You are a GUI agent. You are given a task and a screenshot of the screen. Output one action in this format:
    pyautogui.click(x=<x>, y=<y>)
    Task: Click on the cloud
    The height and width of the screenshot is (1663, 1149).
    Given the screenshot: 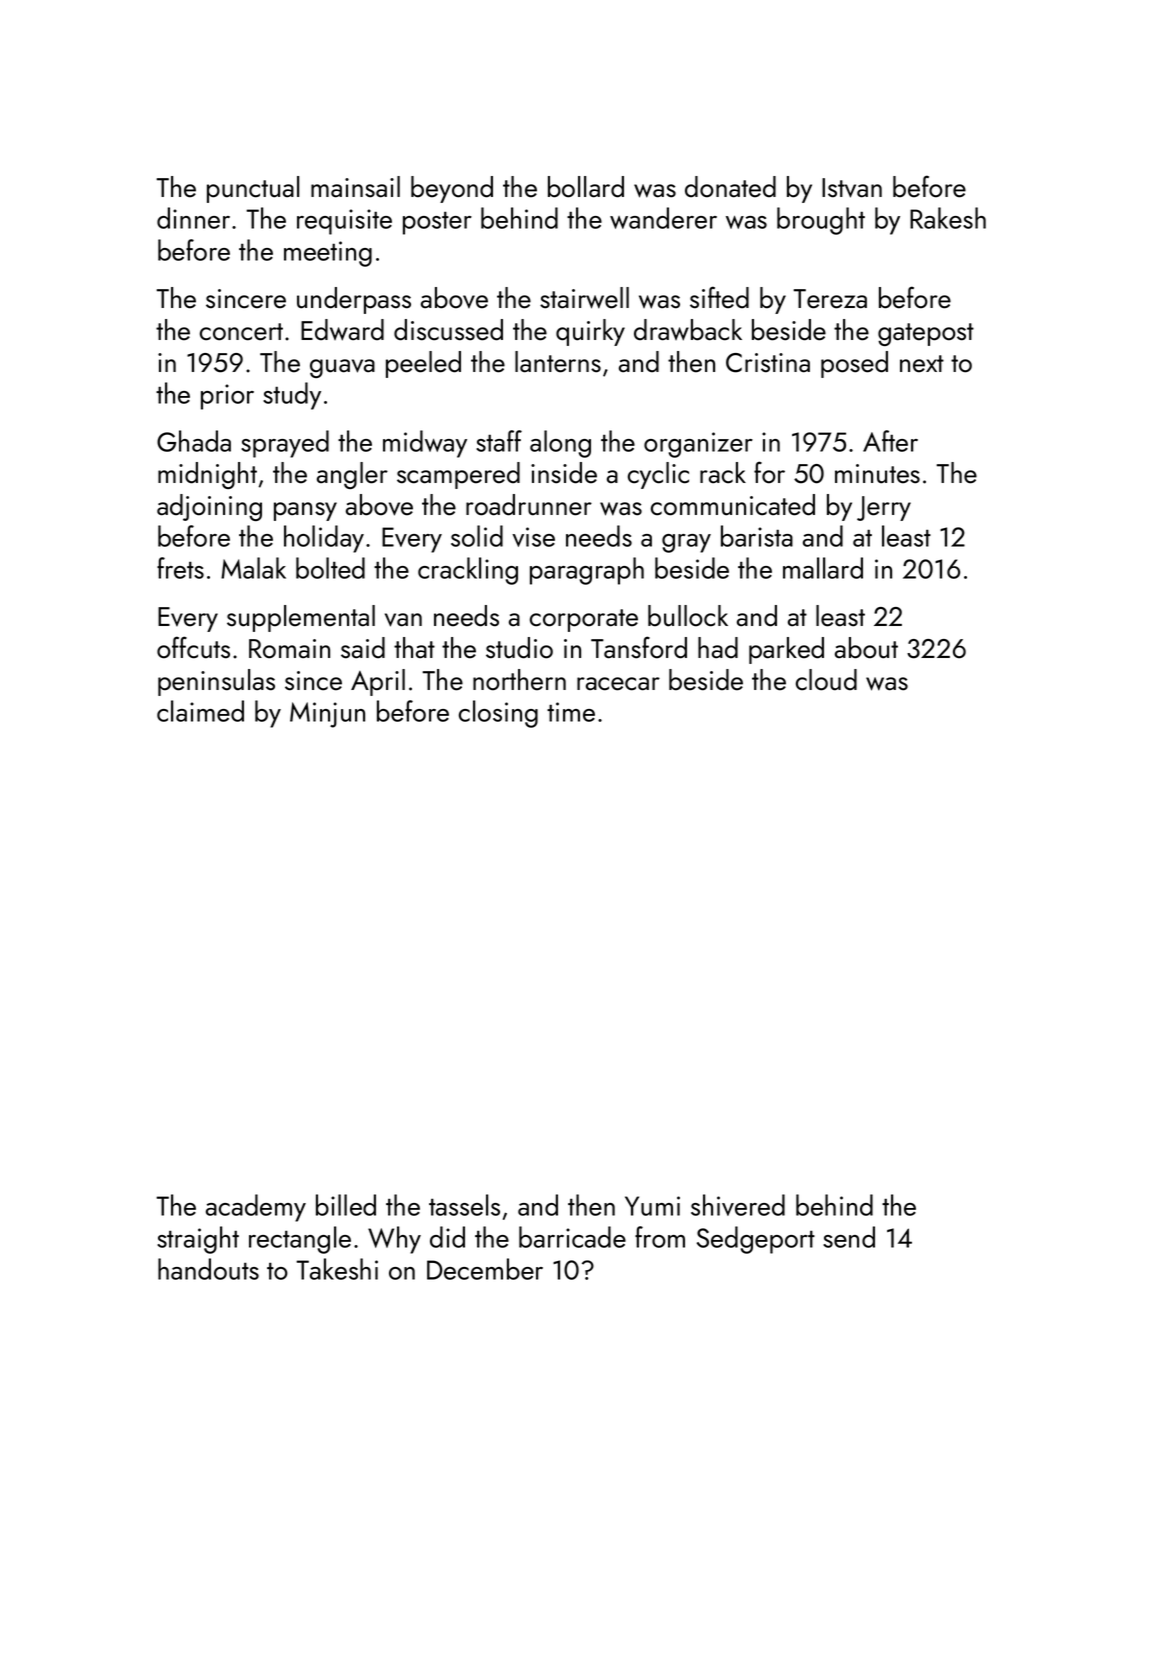 What is the action you would take?
    pyautogui.click(x=826, y=680)
